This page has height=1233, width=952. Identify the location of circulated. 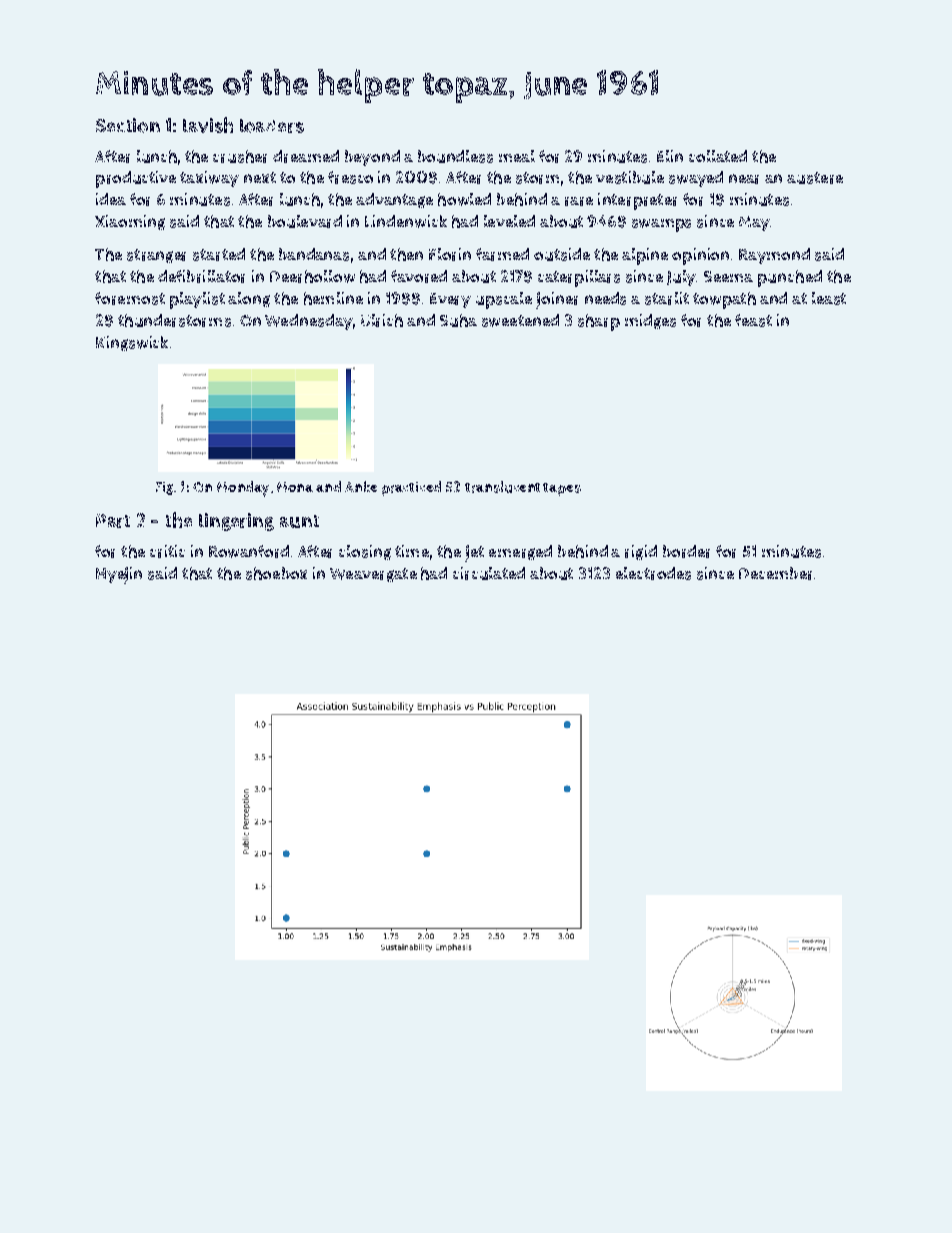
(489, 573).
